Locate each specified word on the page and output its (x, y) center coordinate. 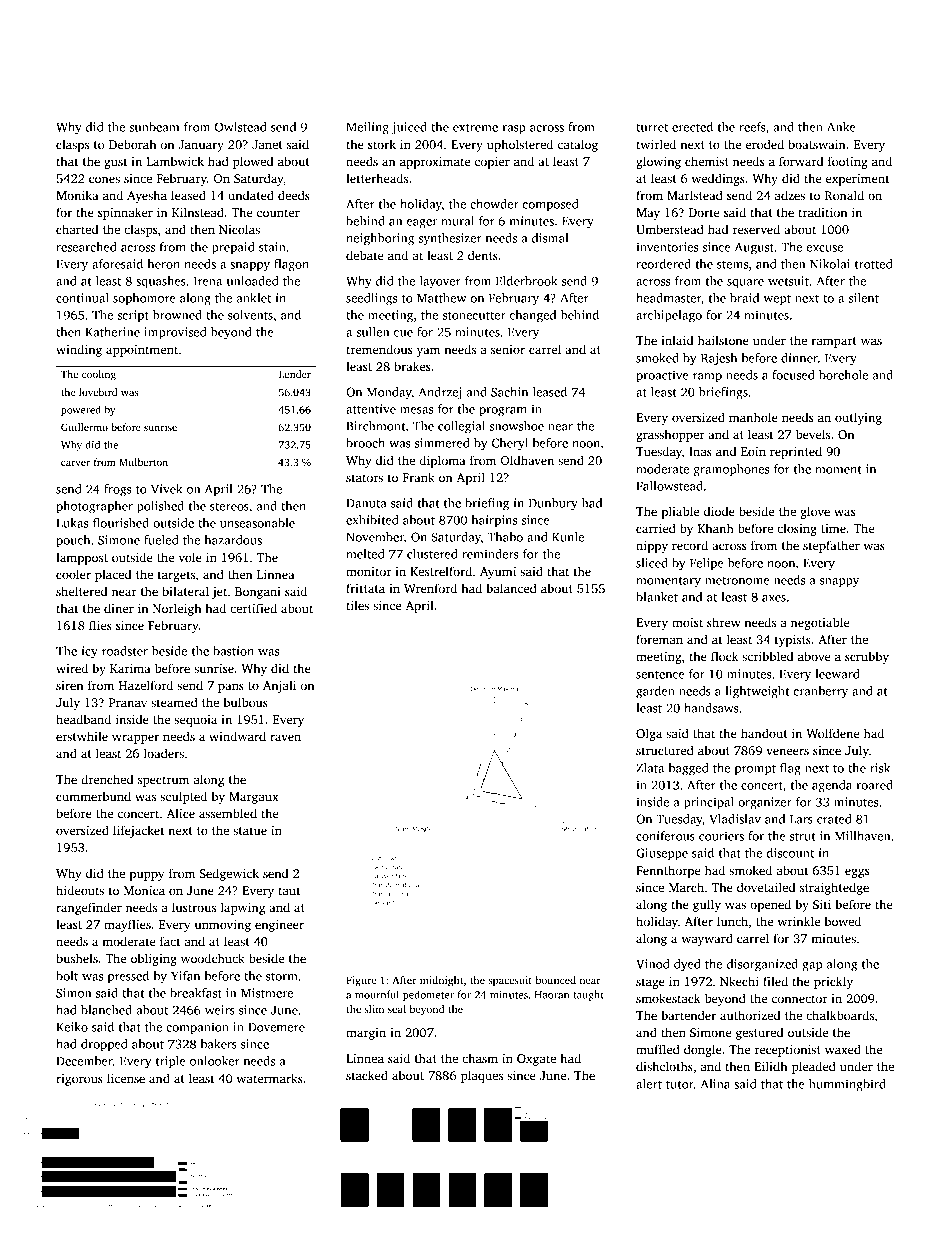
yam (428, 352)
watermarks (270, 1078)
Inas (700, 451)
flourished (121, 523)
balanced (511, 588)
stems (732, 265)
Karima (130, 668)
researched (86, 247)
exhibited (372, 520)
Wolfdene (833, 733)
